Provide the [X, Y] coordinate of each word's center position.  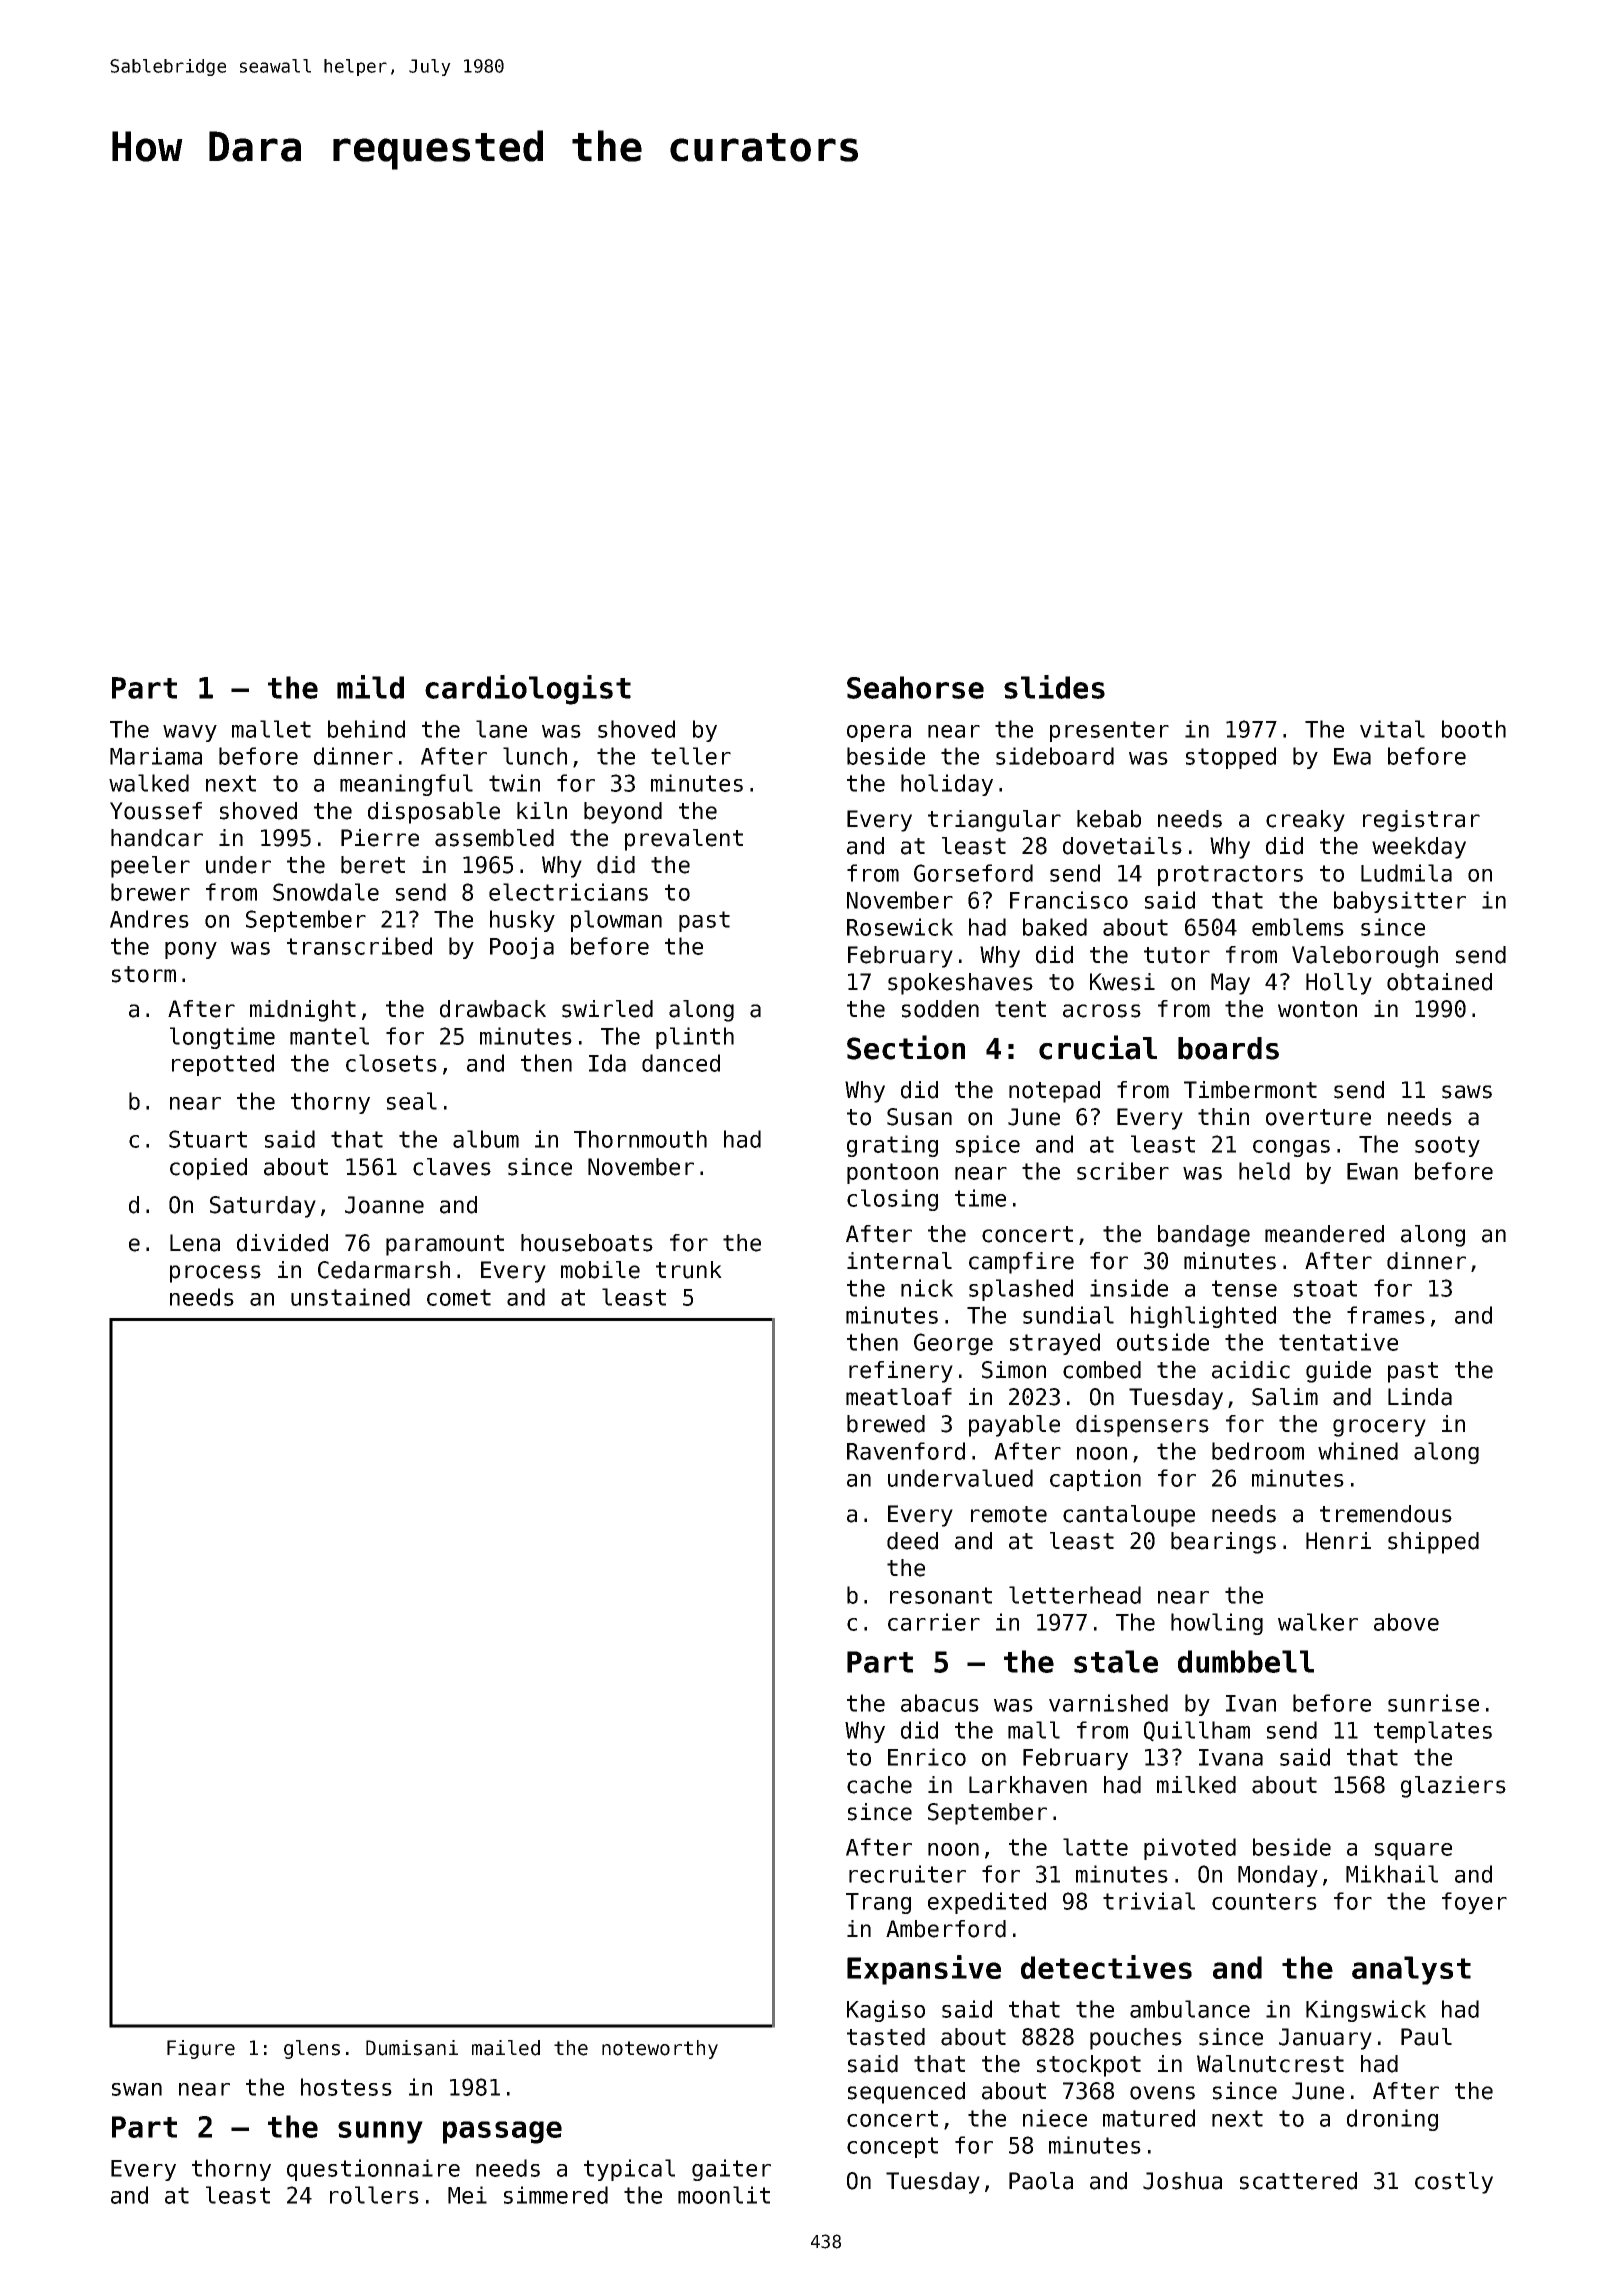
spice [988, 1146]
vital [1392, 729]
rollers [374, 2195]
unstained [350, 1297]
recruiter [907, 1874]
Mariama [156, 756]
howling [1217, 1624]
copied [208, 1169]
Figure [201, 2049]
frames [1386, 1315]
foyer [1474, 1903]
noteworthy [660, 2049]
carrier [934, 1622]
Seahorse [915, 687]
